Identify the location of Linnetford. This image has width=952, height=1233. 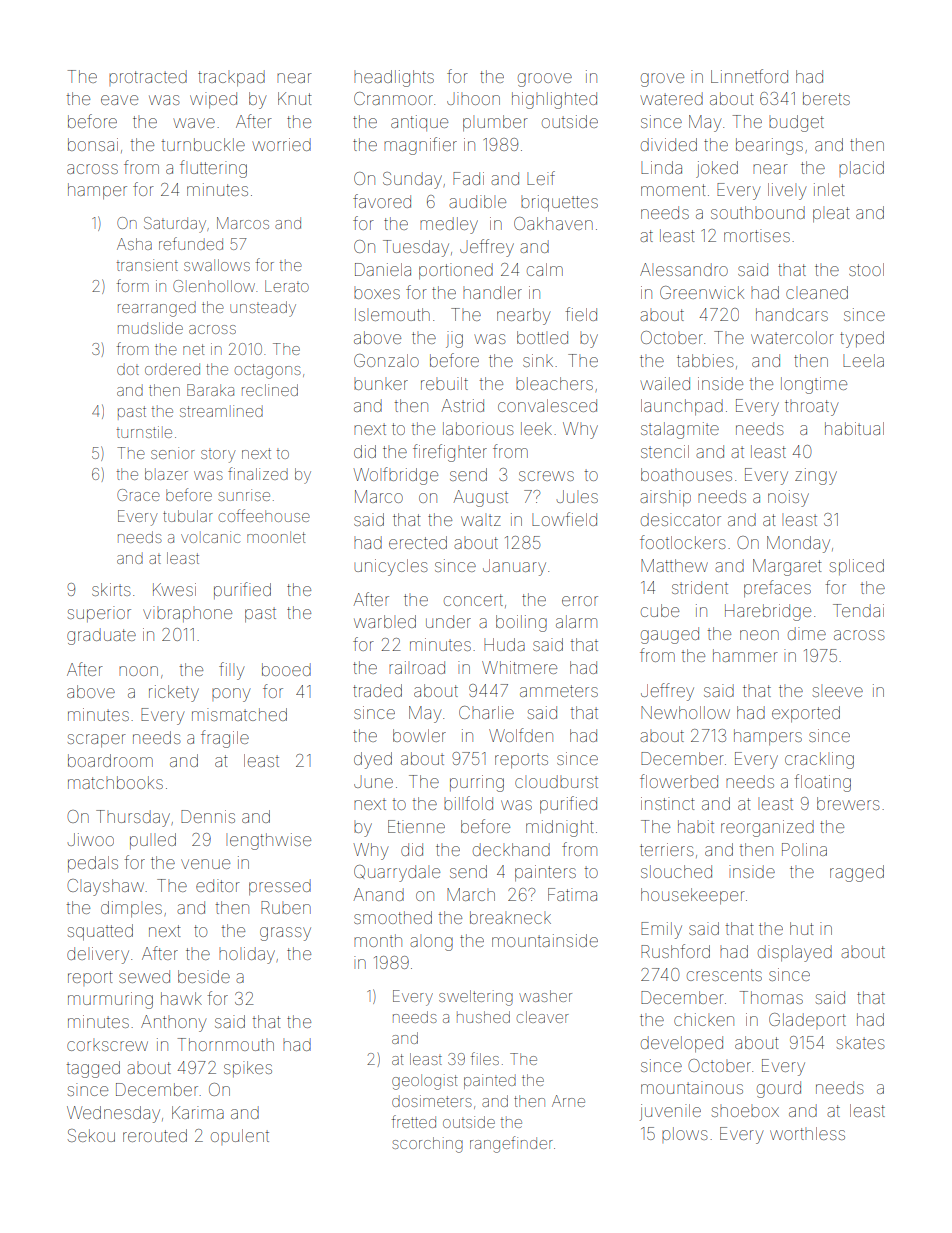
(749, 76).
